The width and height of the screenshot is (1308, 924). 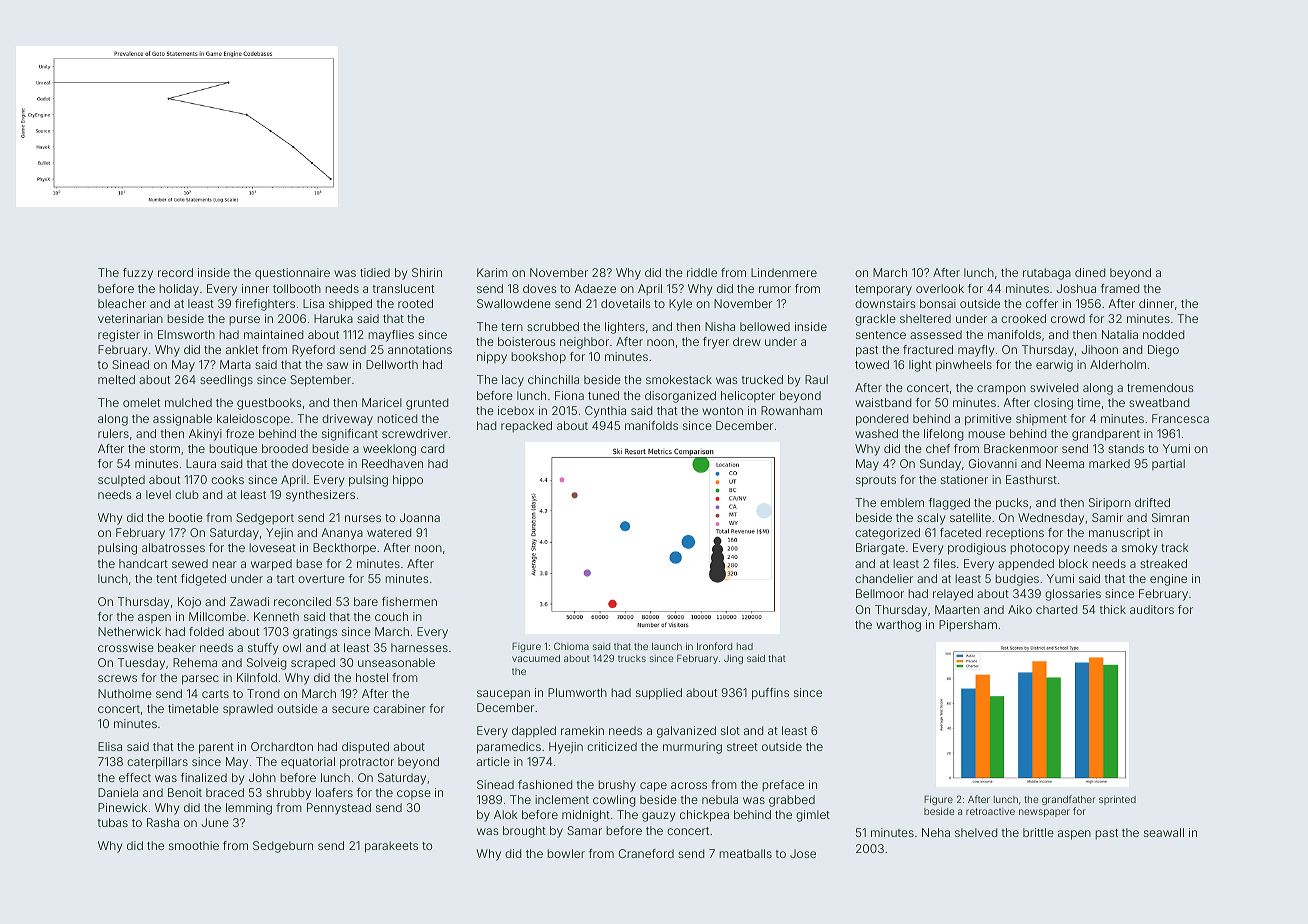 What do you see at coordinates (1117, 800) in the screenshot?
I see `sprinted` at bounding box center [1117, 800].
